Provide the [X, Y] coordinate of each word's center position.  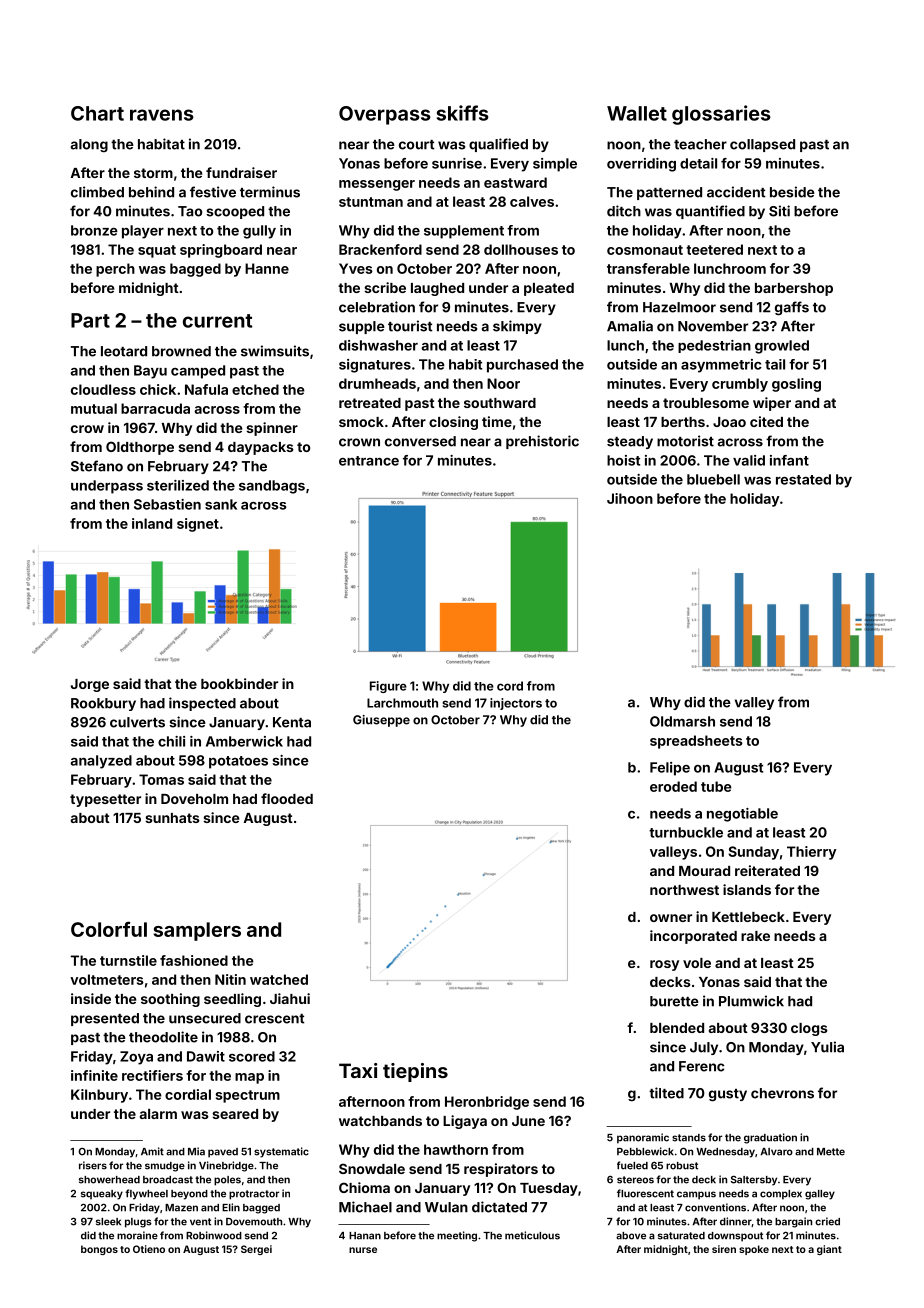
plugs [138, 1223]
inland [152, 523]
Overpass [385, 115]
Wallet [637, 113]
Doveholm [194, 799]
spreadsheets [696, 742]
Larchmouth [402, 703]
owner [671, 918]
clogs [809, 1029]
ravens [162, 115]
